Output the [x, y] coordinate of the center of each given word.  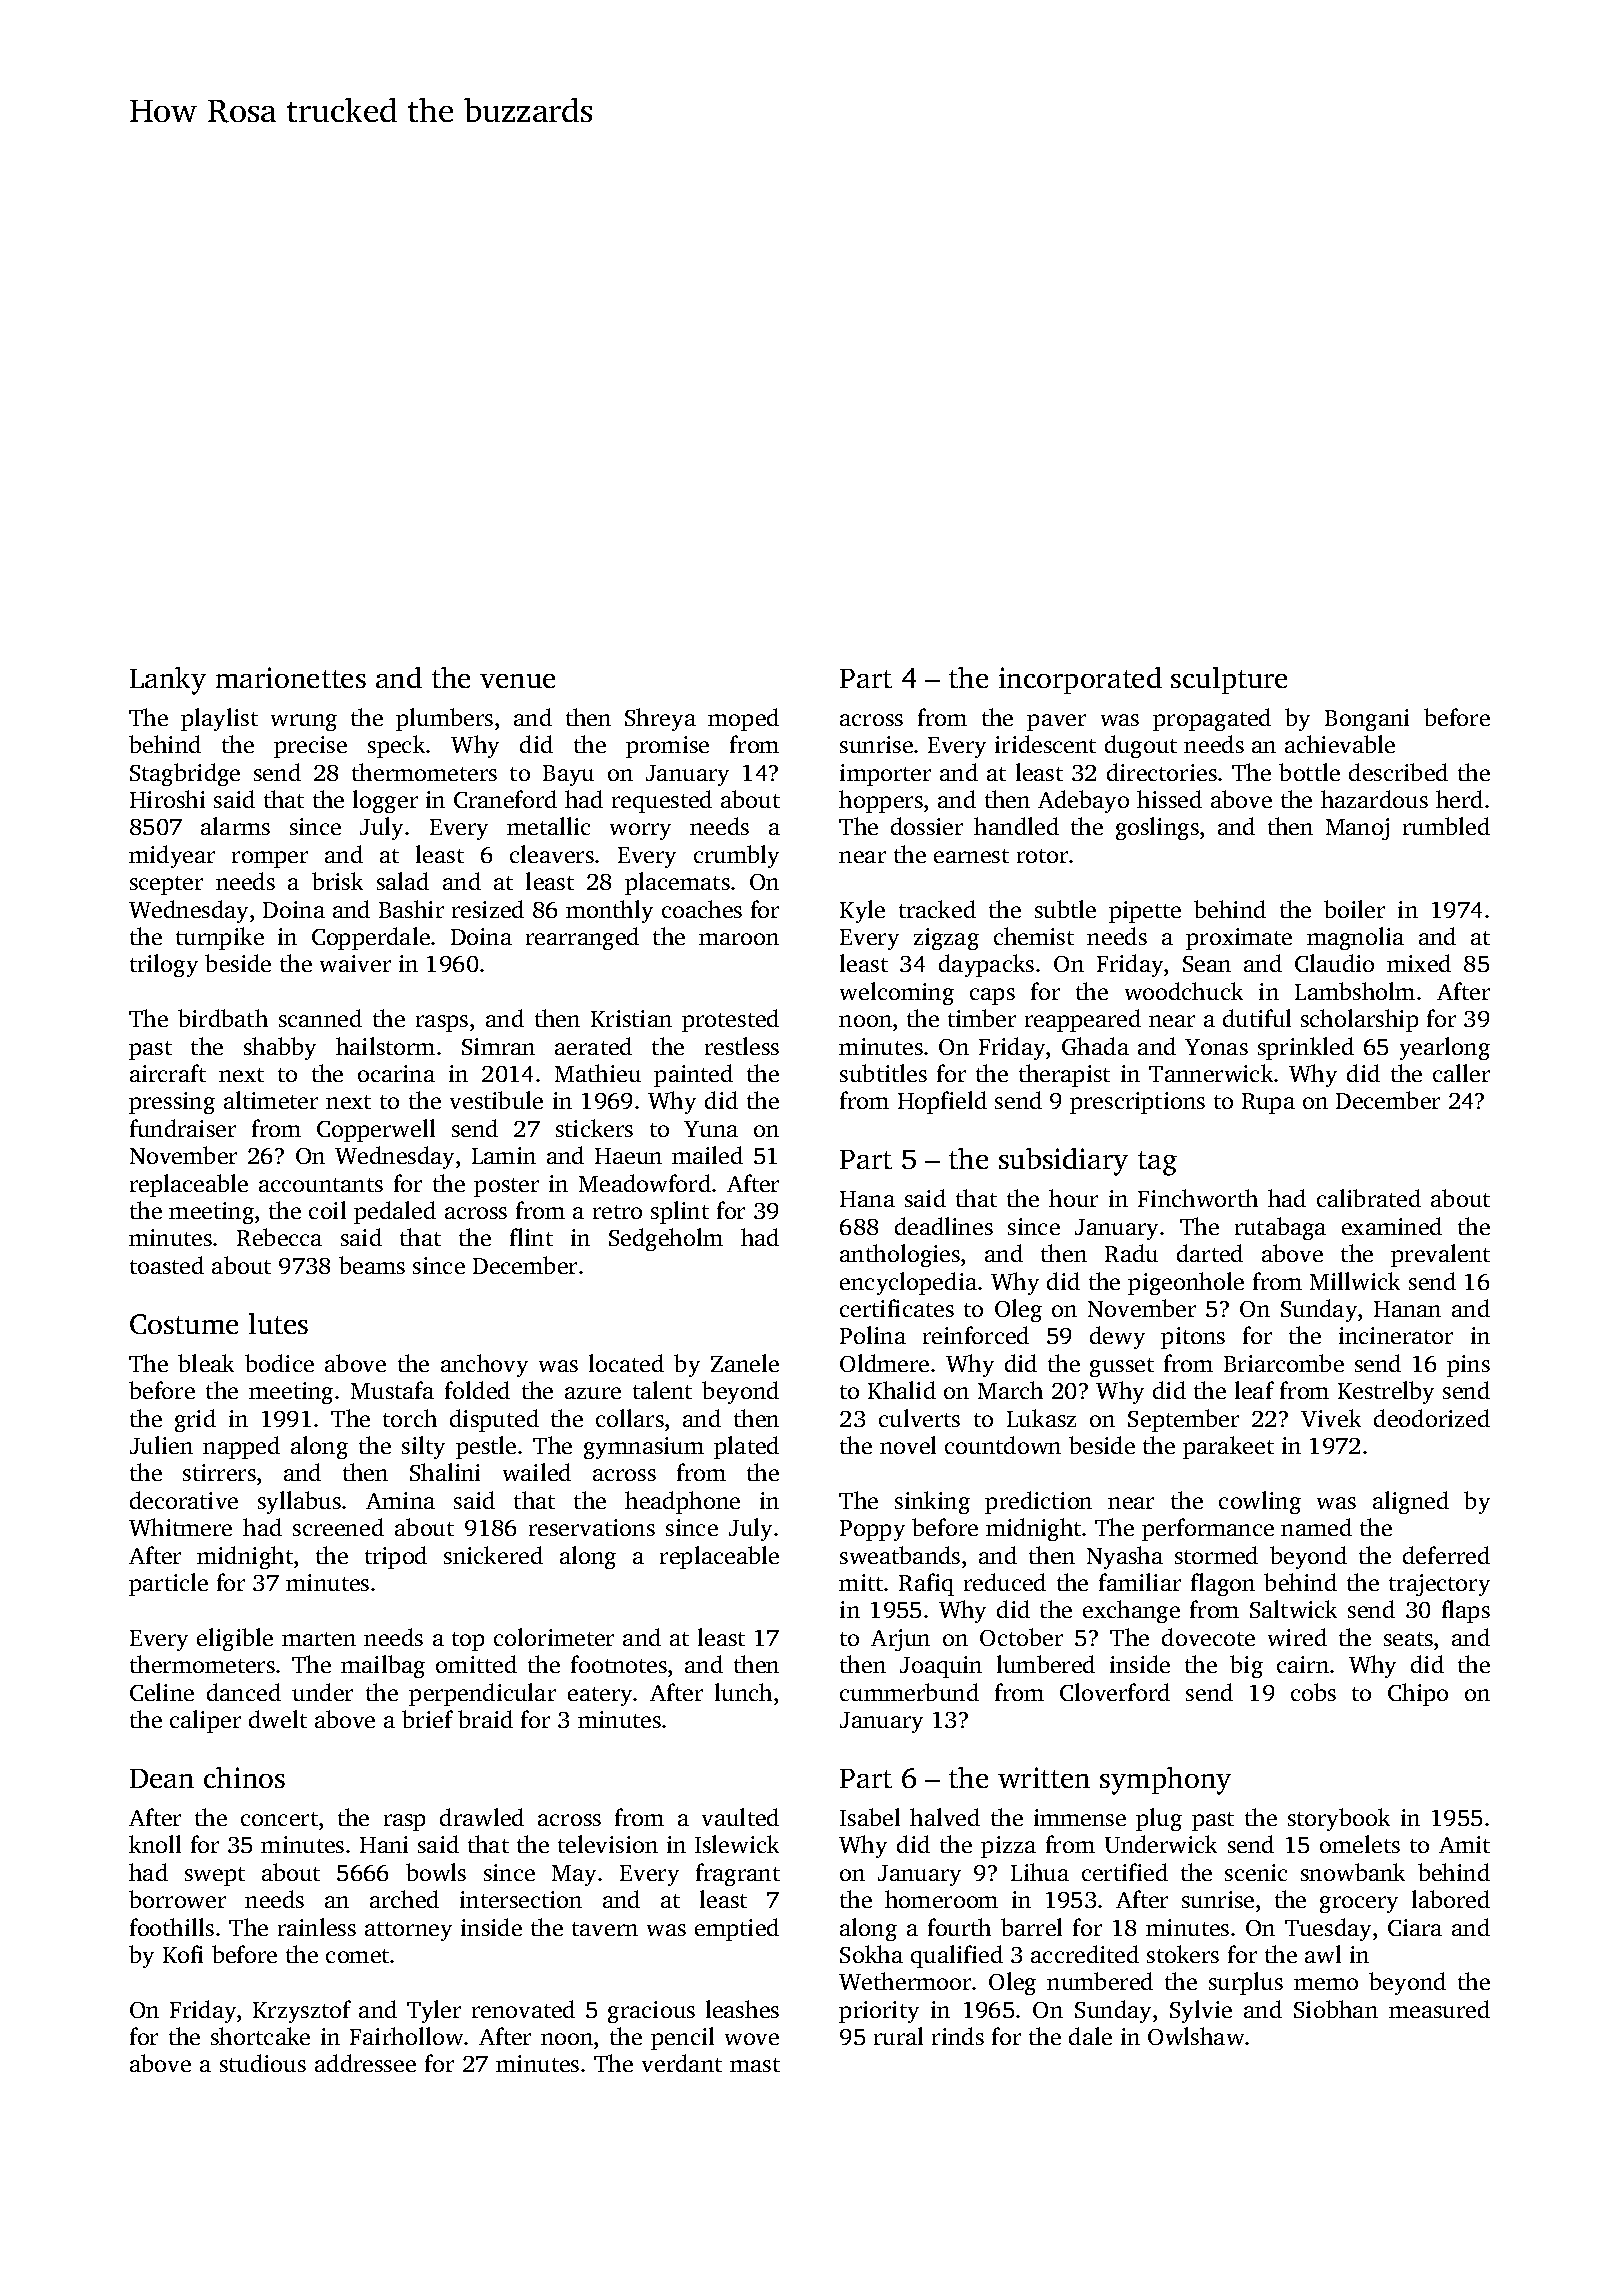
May [574, 1875]
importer [885, 775]
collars [630, 1418]
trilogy [164, 965]
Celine [162, 1692]
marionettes [291, 677]
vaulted [740, 1817]
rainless [317, 1927]
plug [1159, 1819]
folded [477, 1390]
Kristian [631, 1018]
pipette [1145, 912]
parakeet [1228, 1447]
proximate [1239, 939]
